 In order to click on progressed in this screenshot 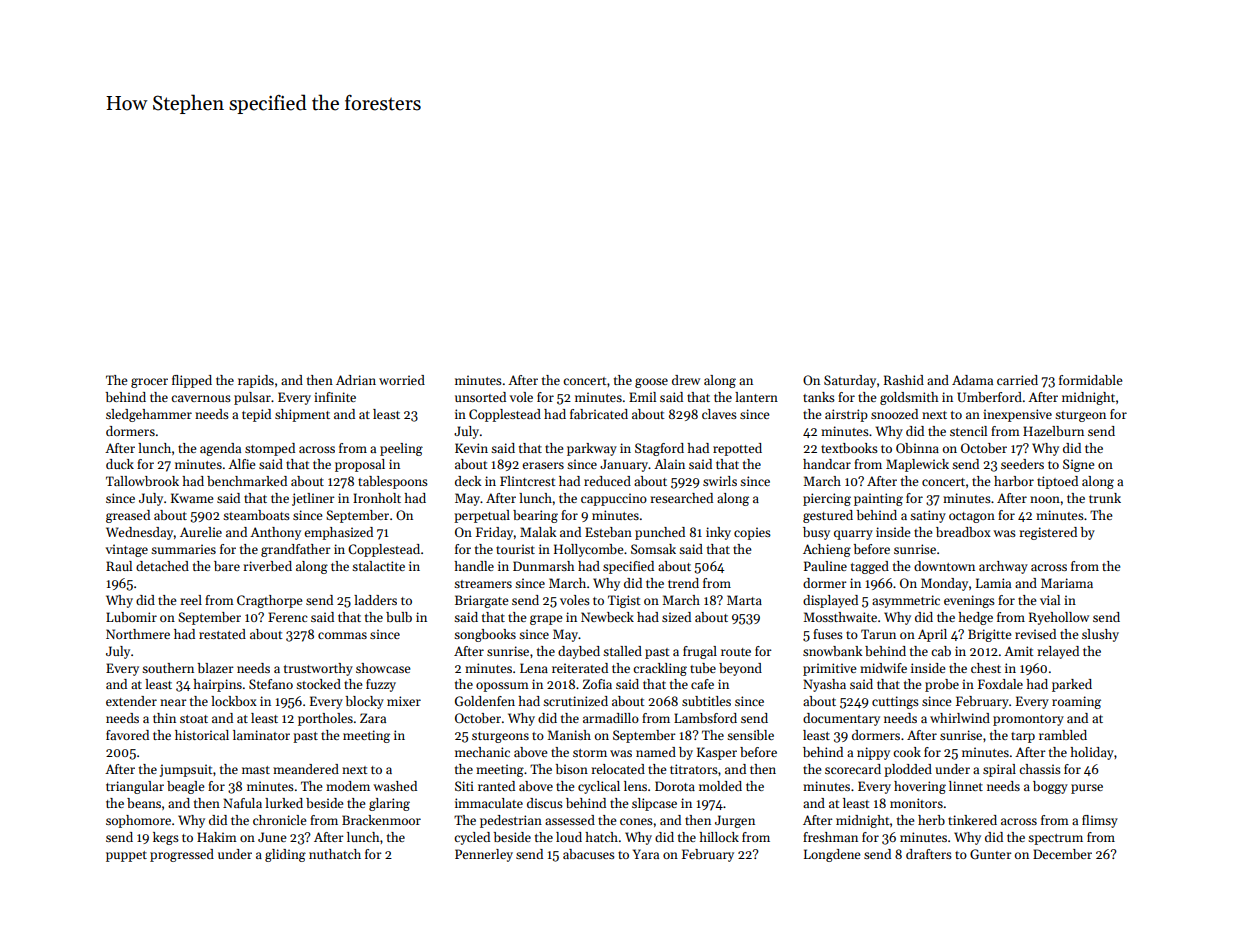, I will do `click(182, 855)`.
